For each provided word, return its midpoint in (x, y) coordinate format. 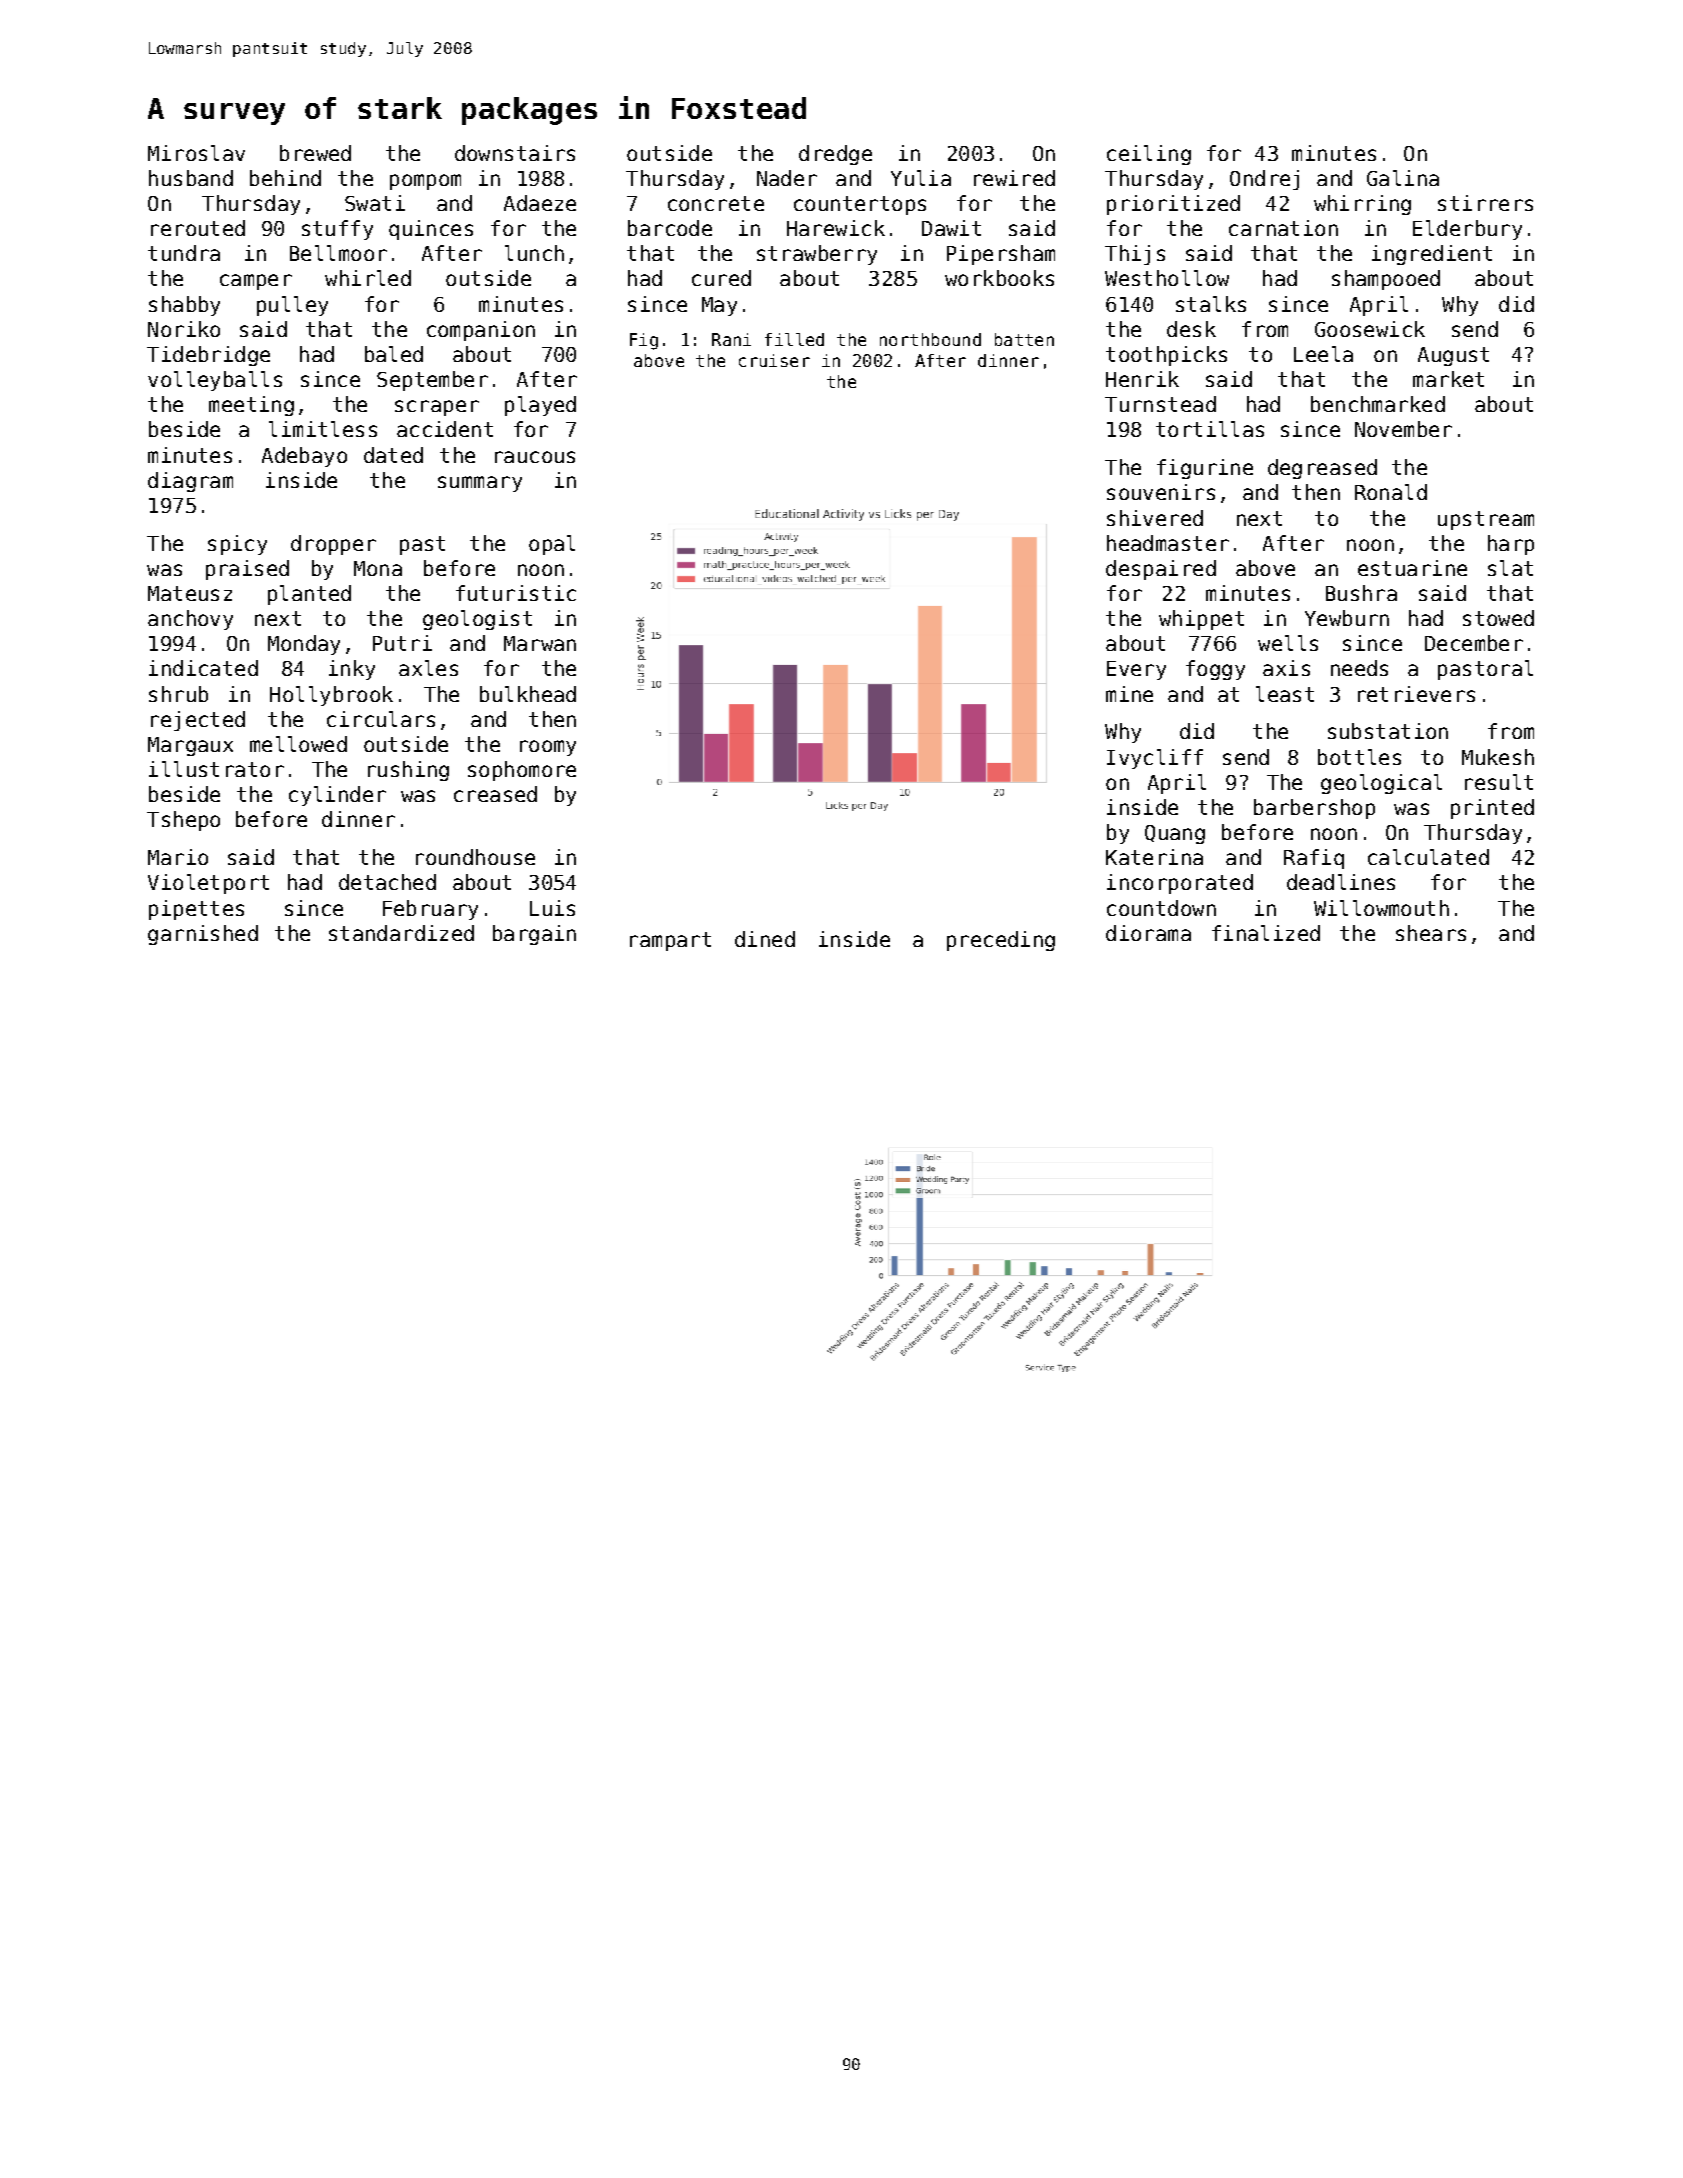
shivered (1155, 518)
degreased (1322, 469)
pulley (292, 306)
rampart (670, 941)
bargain (534, 935)
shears (1431, 933)
